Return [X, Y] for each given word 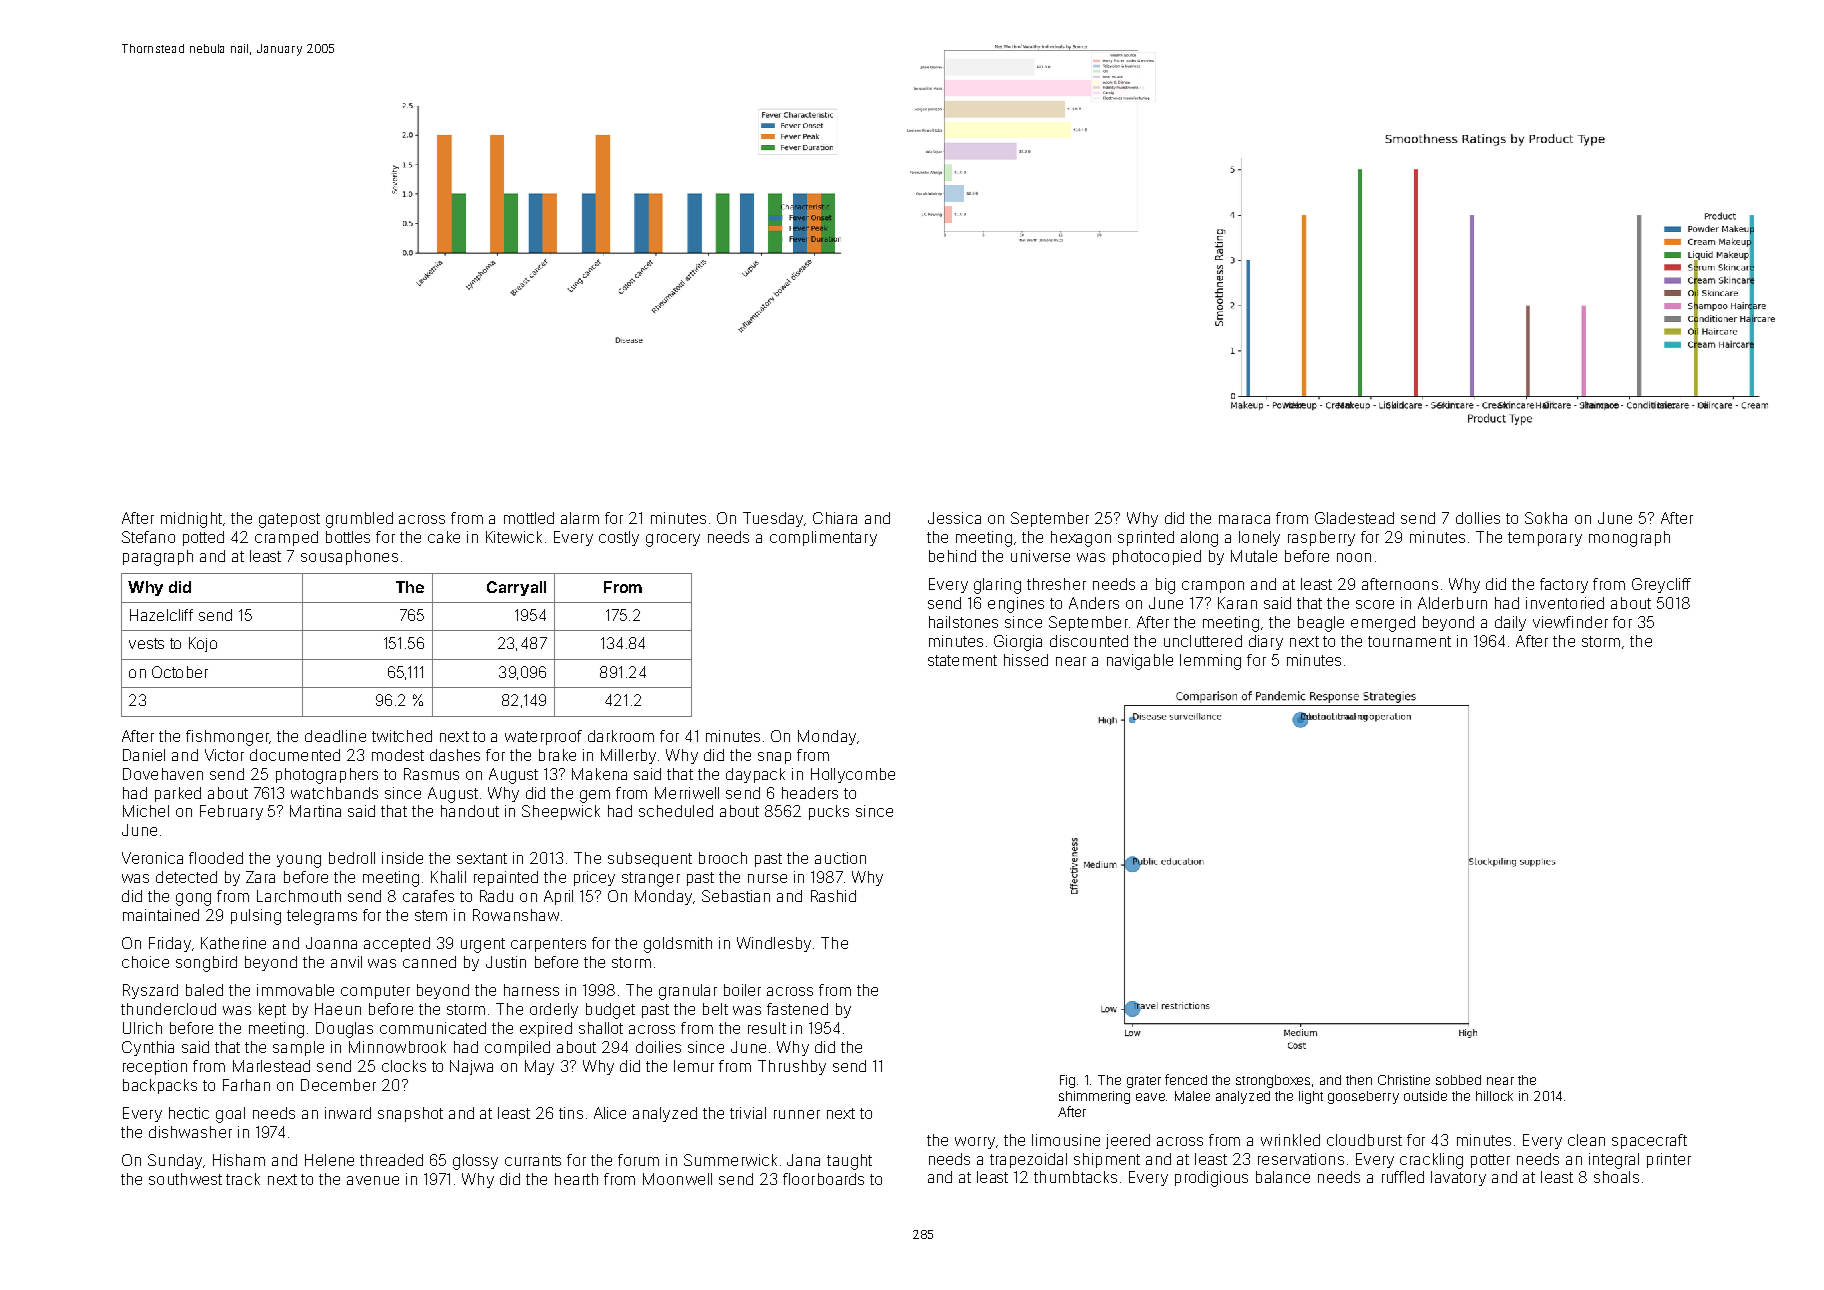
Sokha [1546, 518]
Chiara [835, 518]
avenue [373, 1180]
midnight [191, 520]
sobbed [1458, 1080]
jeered [1128, 1141]
